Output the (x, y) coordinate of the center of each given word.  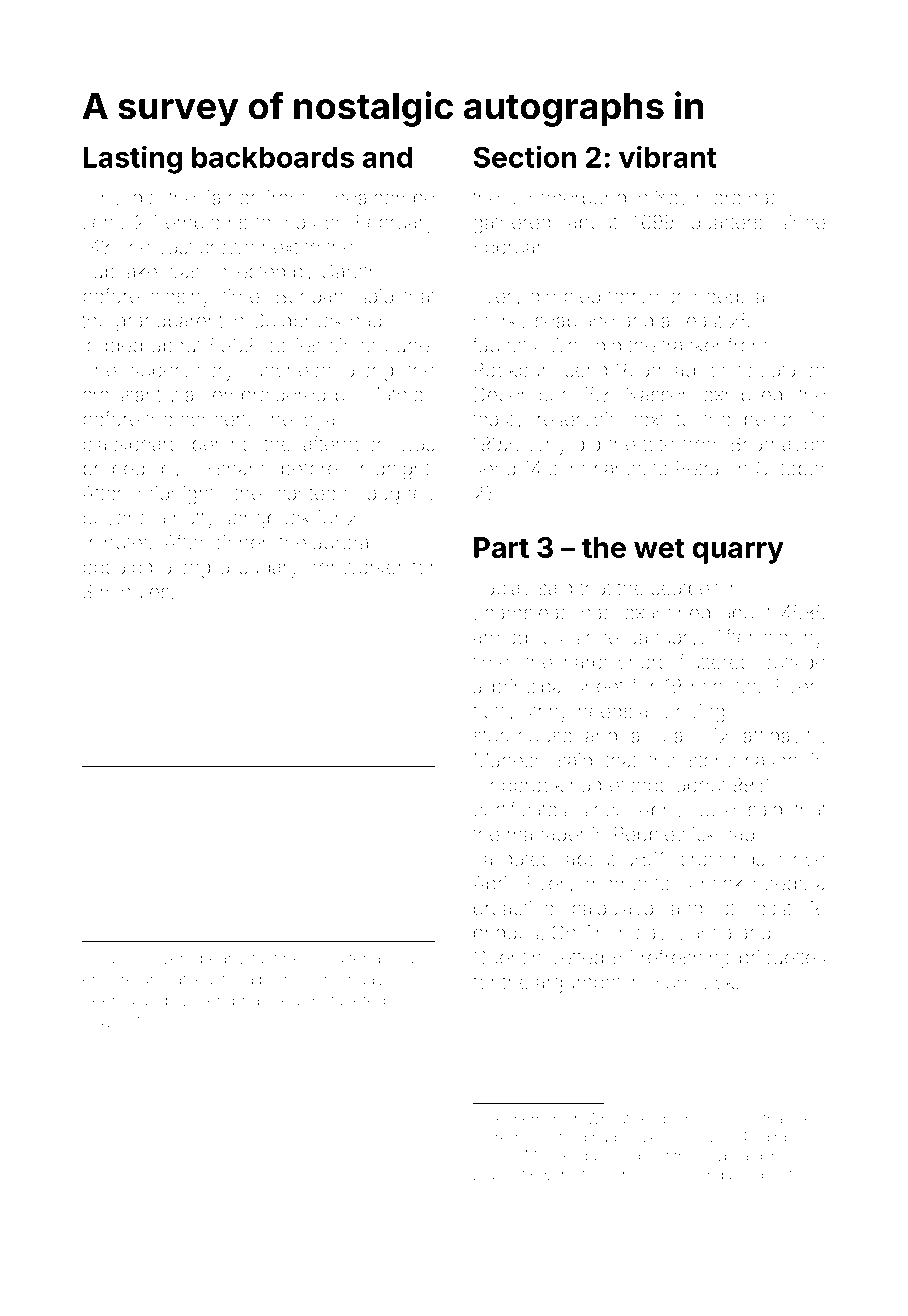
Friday (361, 981)
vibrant (668, 156)
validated (512, 859)
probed (113, 470)
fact (264, 958)
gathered (512, 224)
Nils (188, 1000)
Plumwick (692, 981)
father (230, 197)
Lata (778, 369)
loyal (319, 421)
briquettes (782, 959)
